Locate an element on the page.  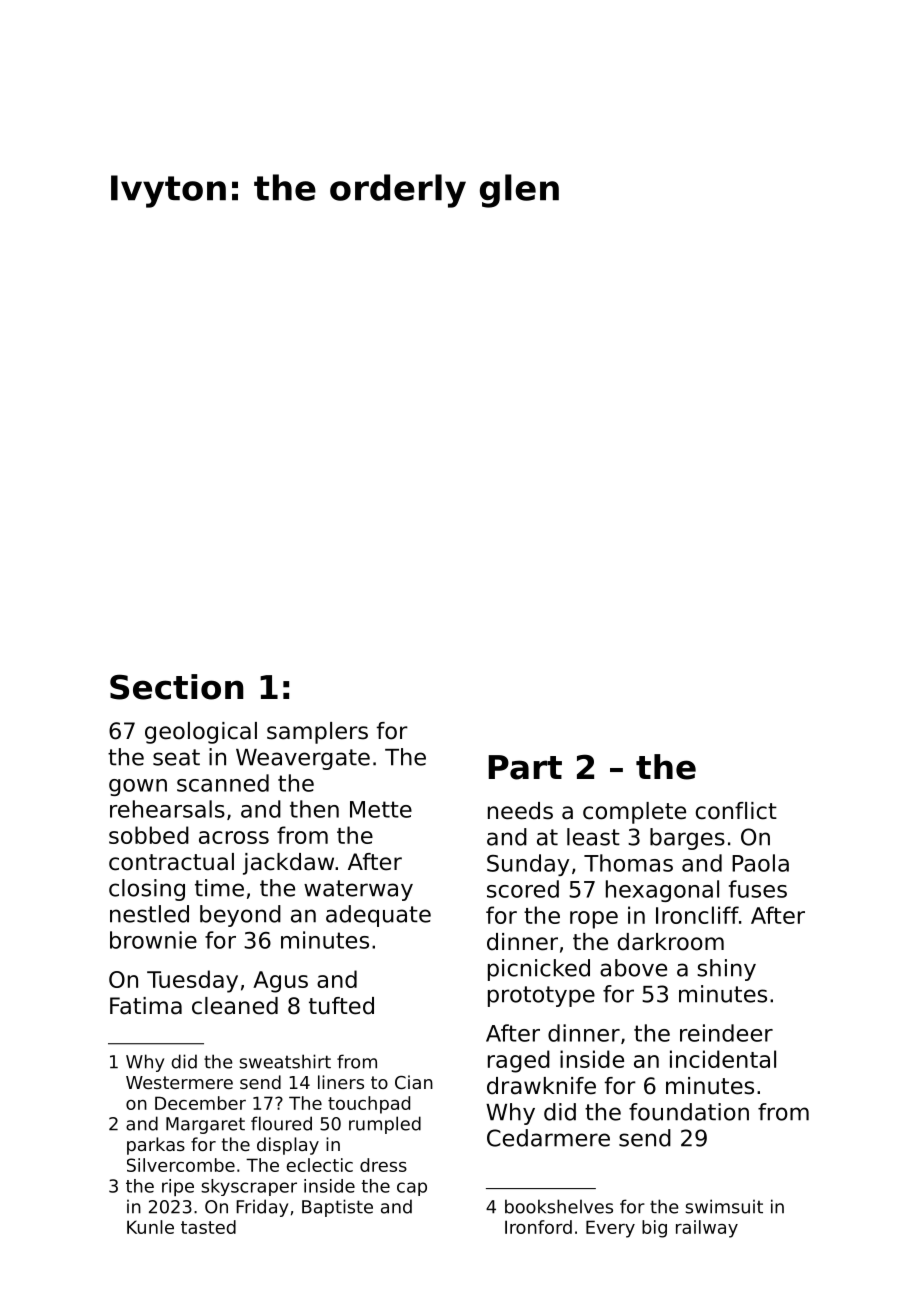
bookshelves is located at coordinates (559, 1206).
